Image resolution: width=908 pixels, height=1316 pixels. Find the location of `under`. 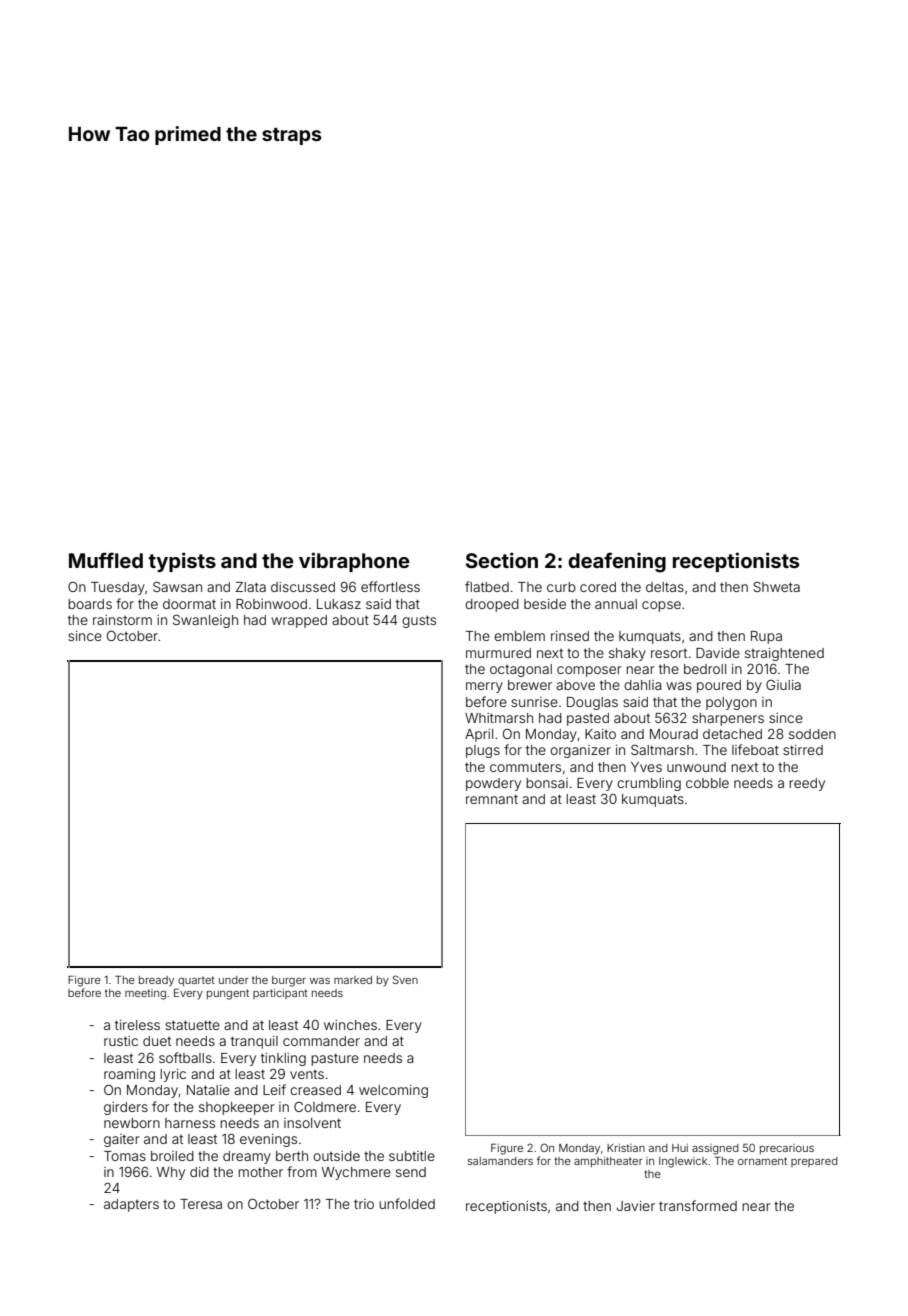

under is located at coordinates (234, 980).
